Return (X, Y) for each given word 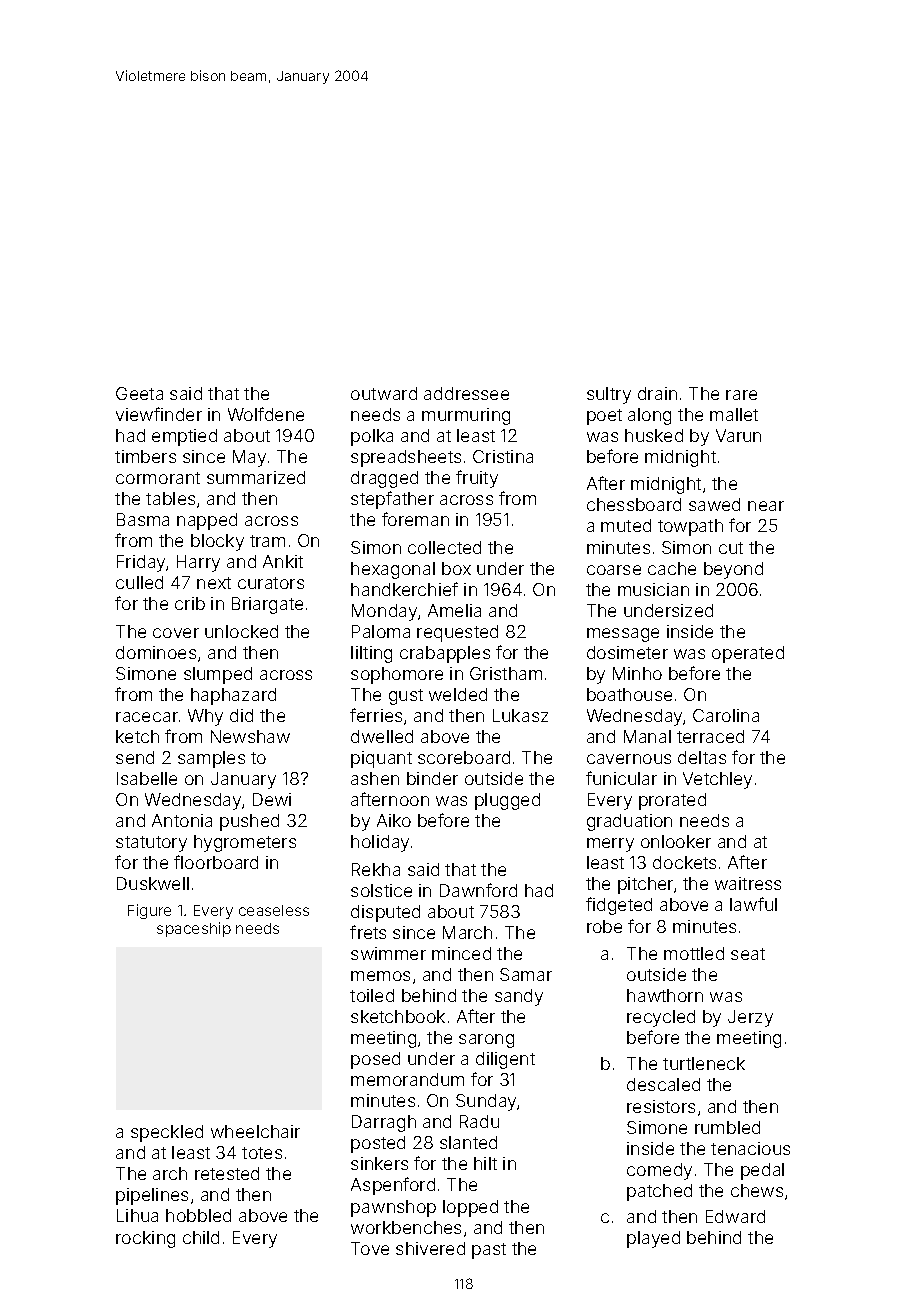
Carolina (726, 715)
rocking (145, 1239)
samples (211, 759)
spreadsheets (406, 458)
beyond (733, 570)
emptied (184, 437)
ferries (376, 715)
